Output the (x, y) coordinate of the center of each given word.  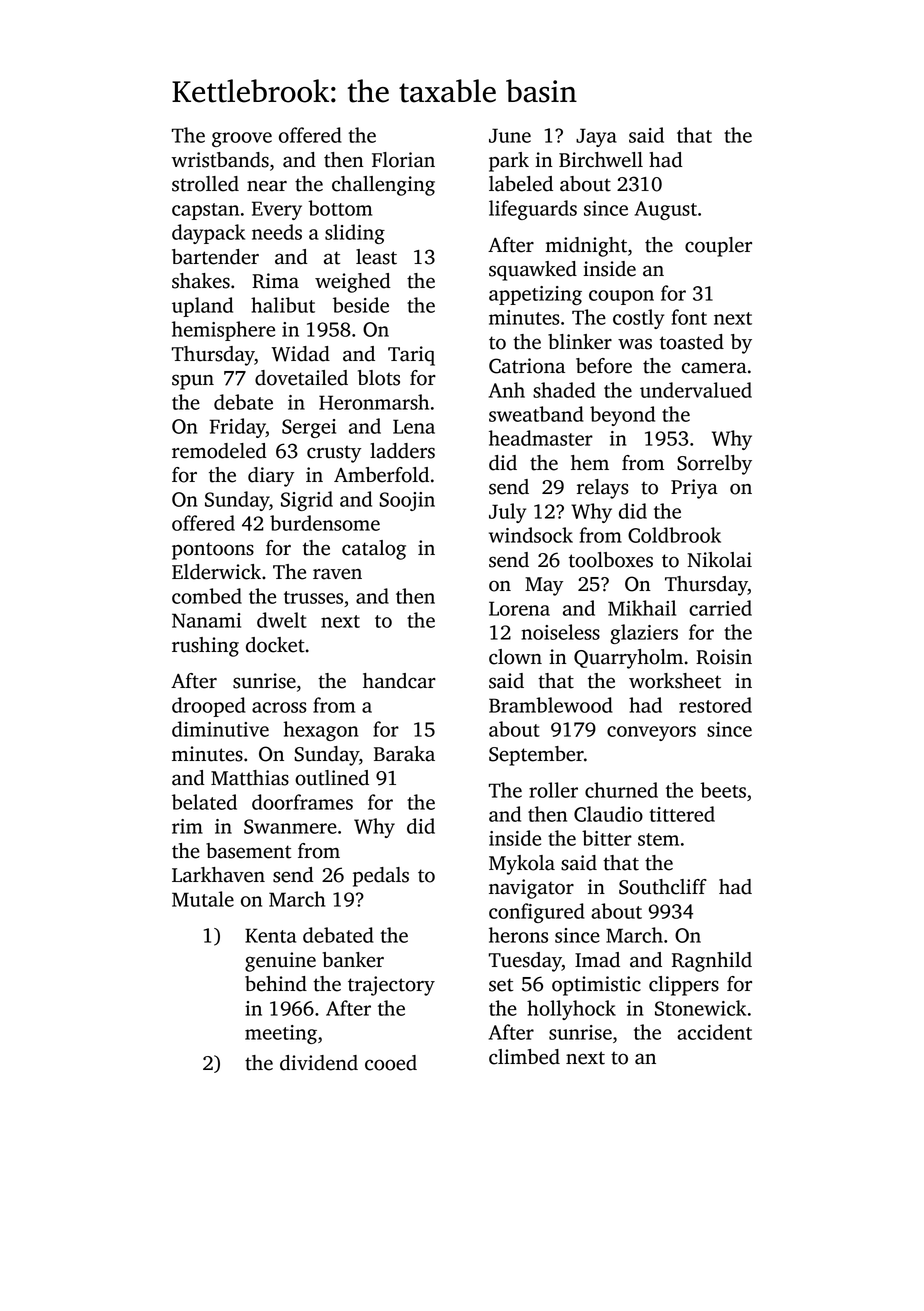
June (510, 135)
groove (242, 139)
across (279, 707)
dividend (319, 1063)
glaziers (644, 634)
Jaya (596, 137)
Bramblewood (551, 705)
